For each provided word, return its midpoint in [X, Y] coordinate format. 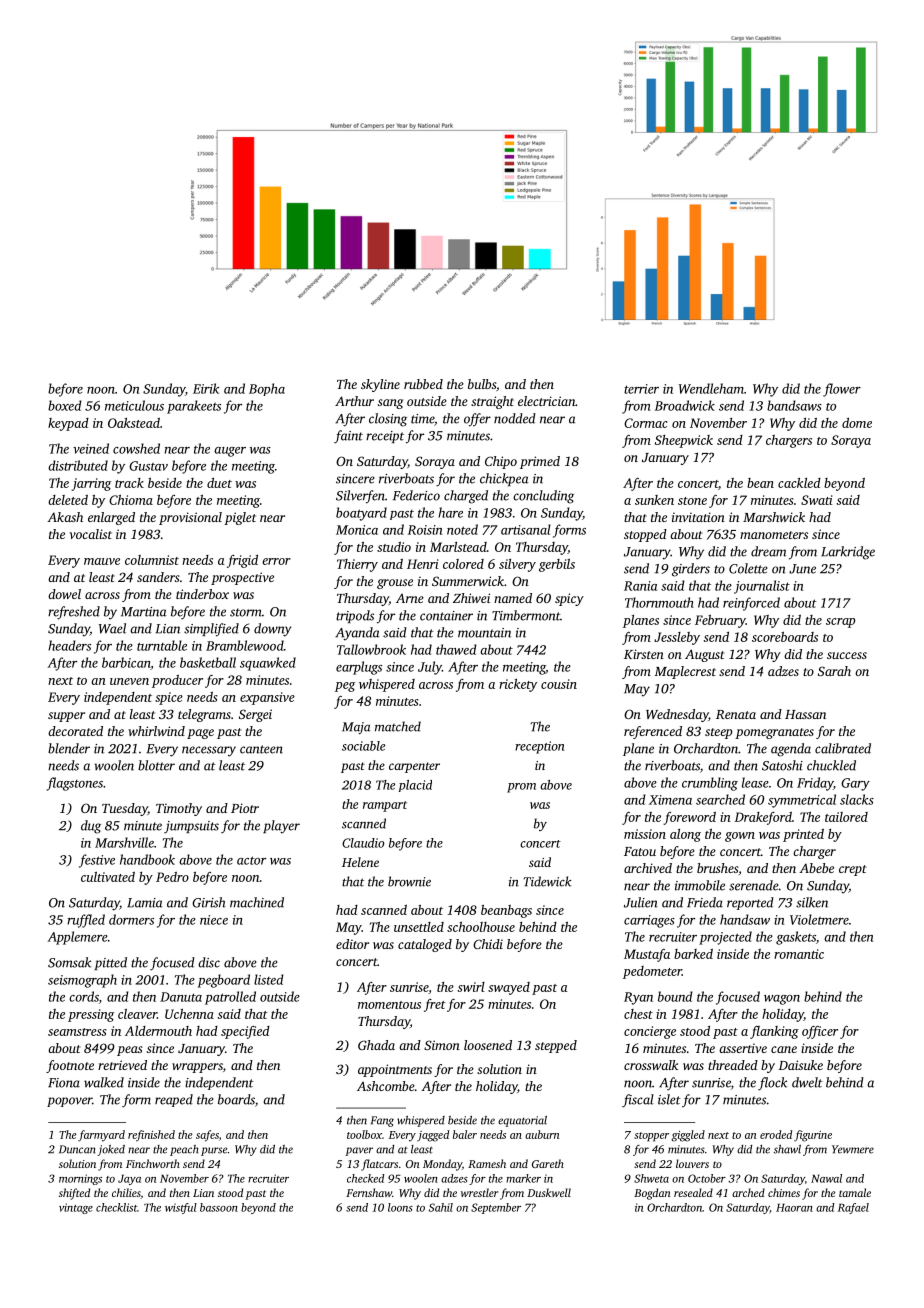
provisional [190, 518]
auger [230, 452]
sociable [363, 746]
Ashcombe [386, 1086]
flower [842, 390]
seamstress [77, 1032]
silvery [517, 565]
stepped [556, 1046]
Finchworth [153, 1163]
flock [772, 1084]
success [847, 655]
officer [820, 1032]
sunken [654, 500]
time [422, 419]
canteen [261, 749]
